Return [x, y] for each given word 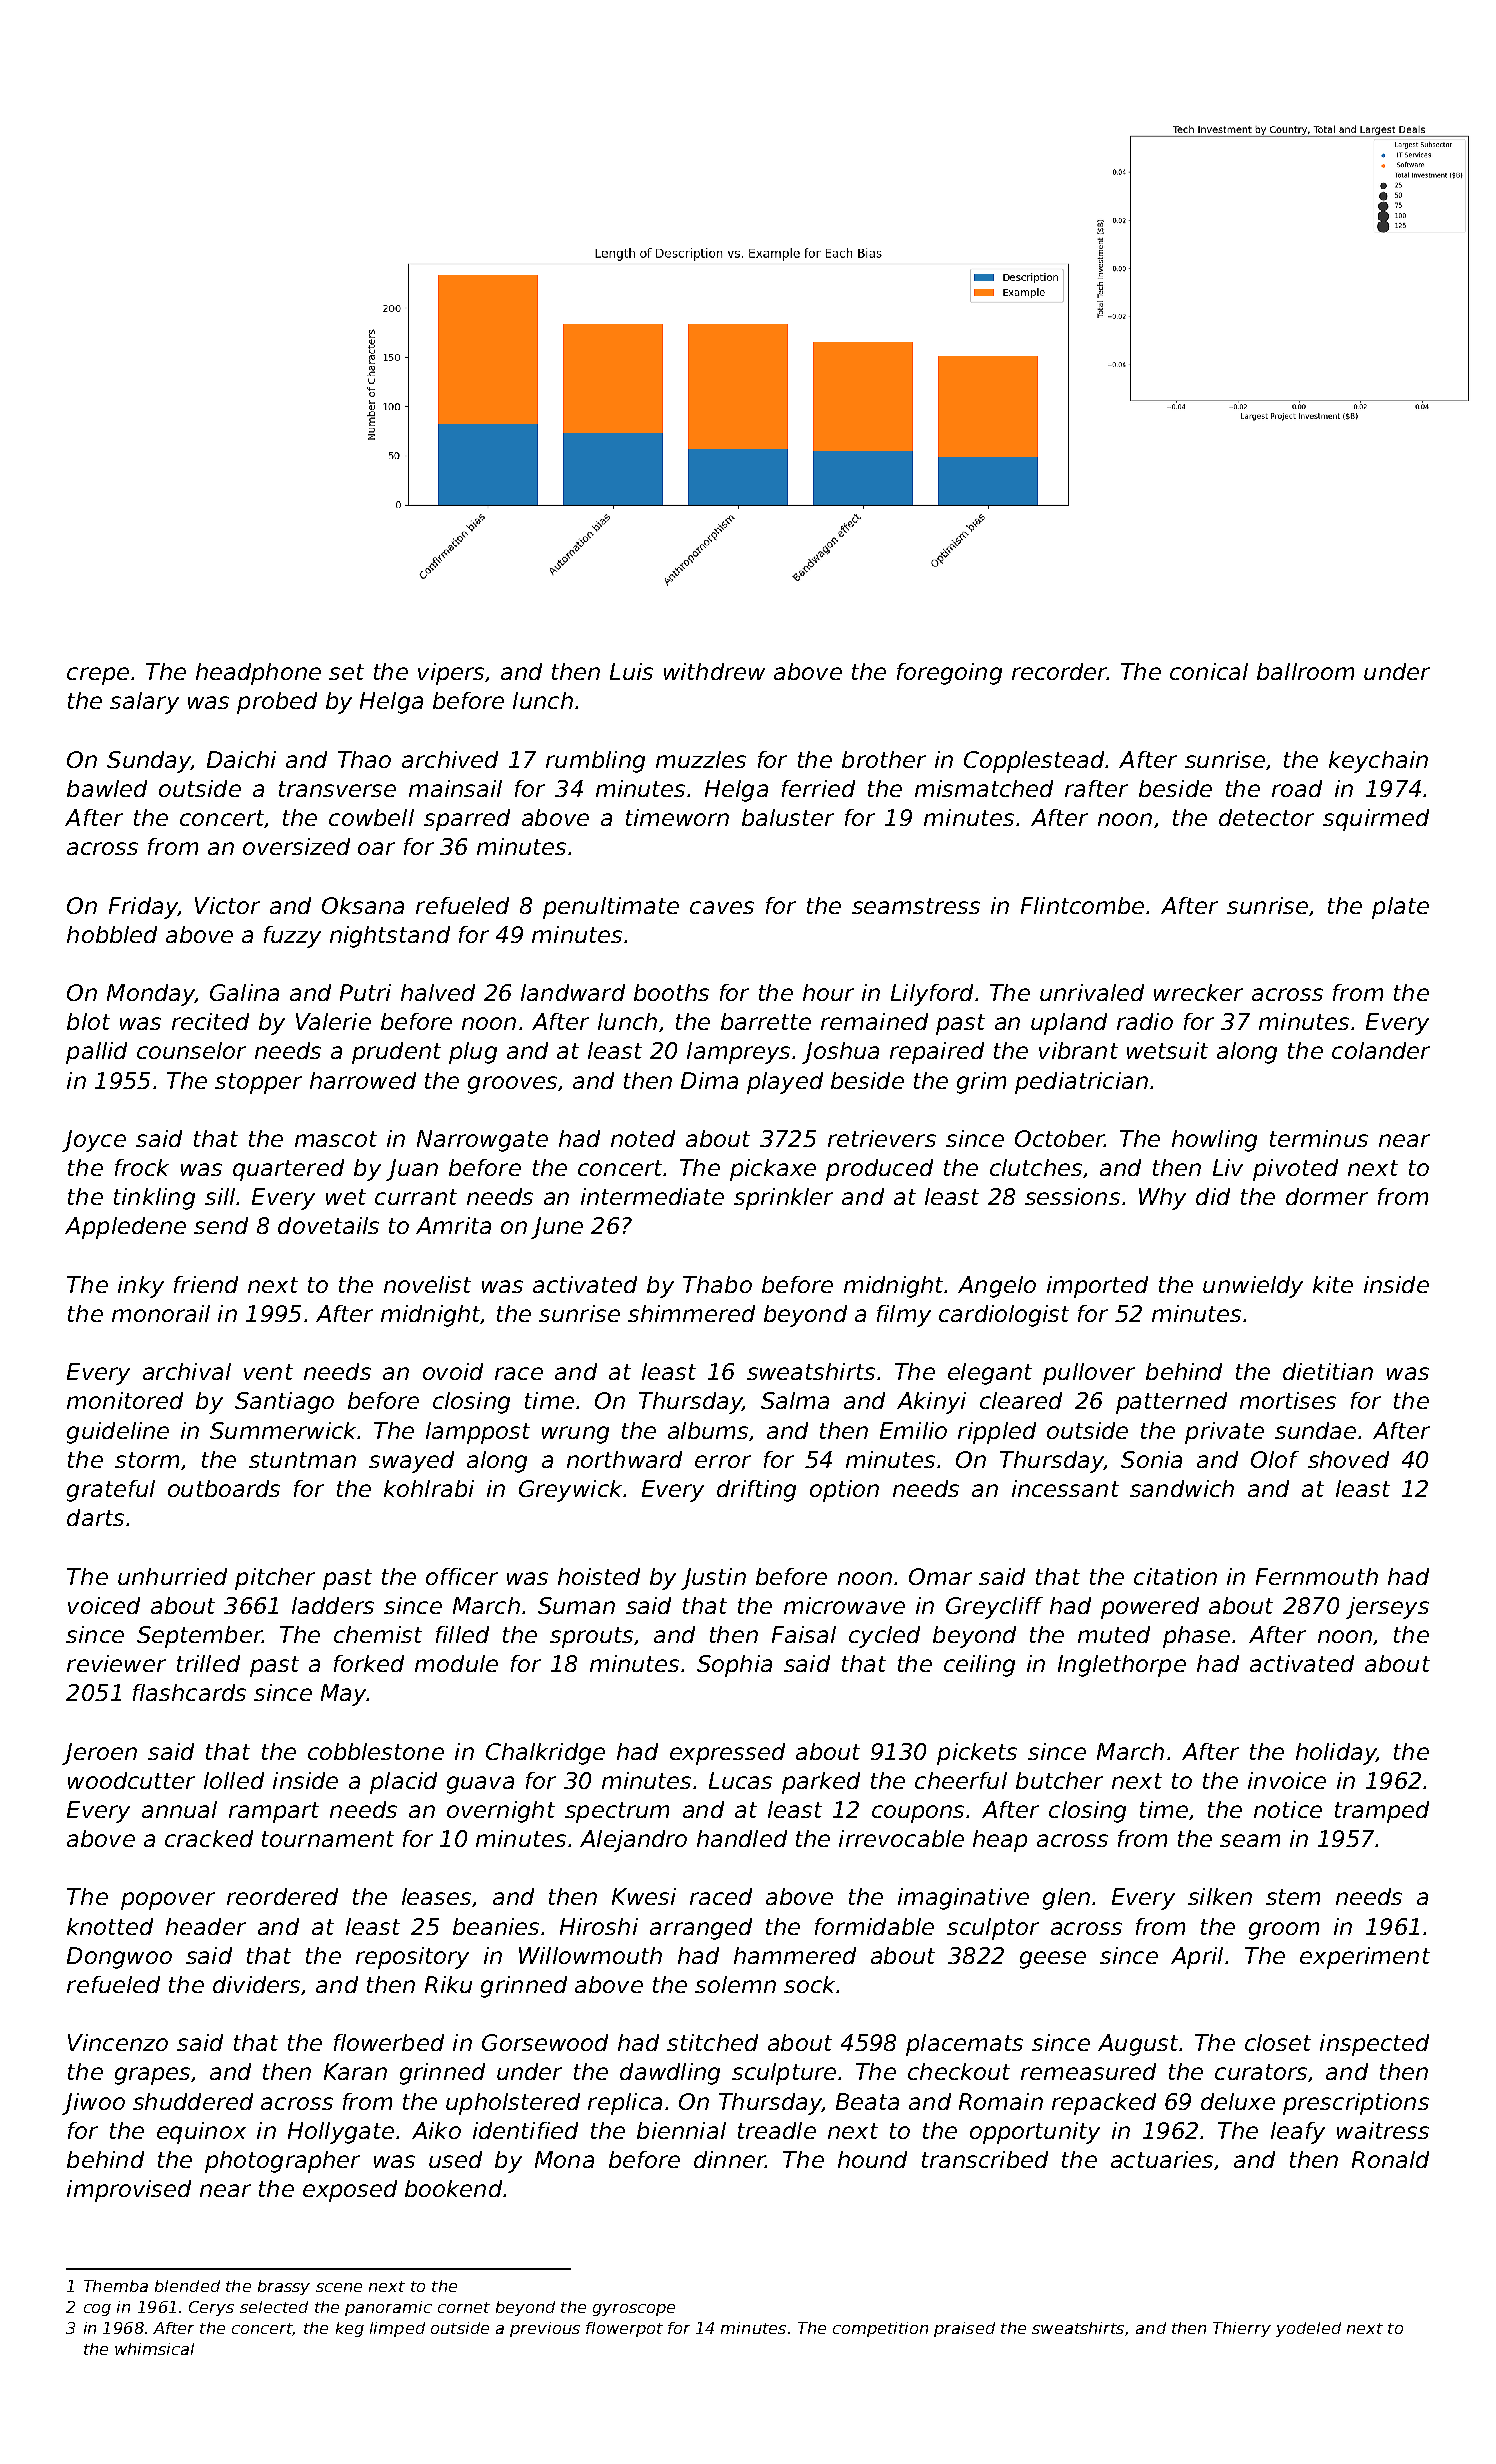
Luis [631, 671]
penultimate [611, 908]
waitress [1383, 2130]
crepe [98, 676]
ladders [333, 1605]
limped [397, 2329]
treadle [777, 2130]
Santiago [284, 1403]
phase [1196, 1637]
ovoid [453, 1371]
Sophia [734, 1666]
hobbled [112, 934]
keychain [1378, 762]
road [1297, 788]
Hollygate [341, 2133]
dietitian [1328, 1371]
